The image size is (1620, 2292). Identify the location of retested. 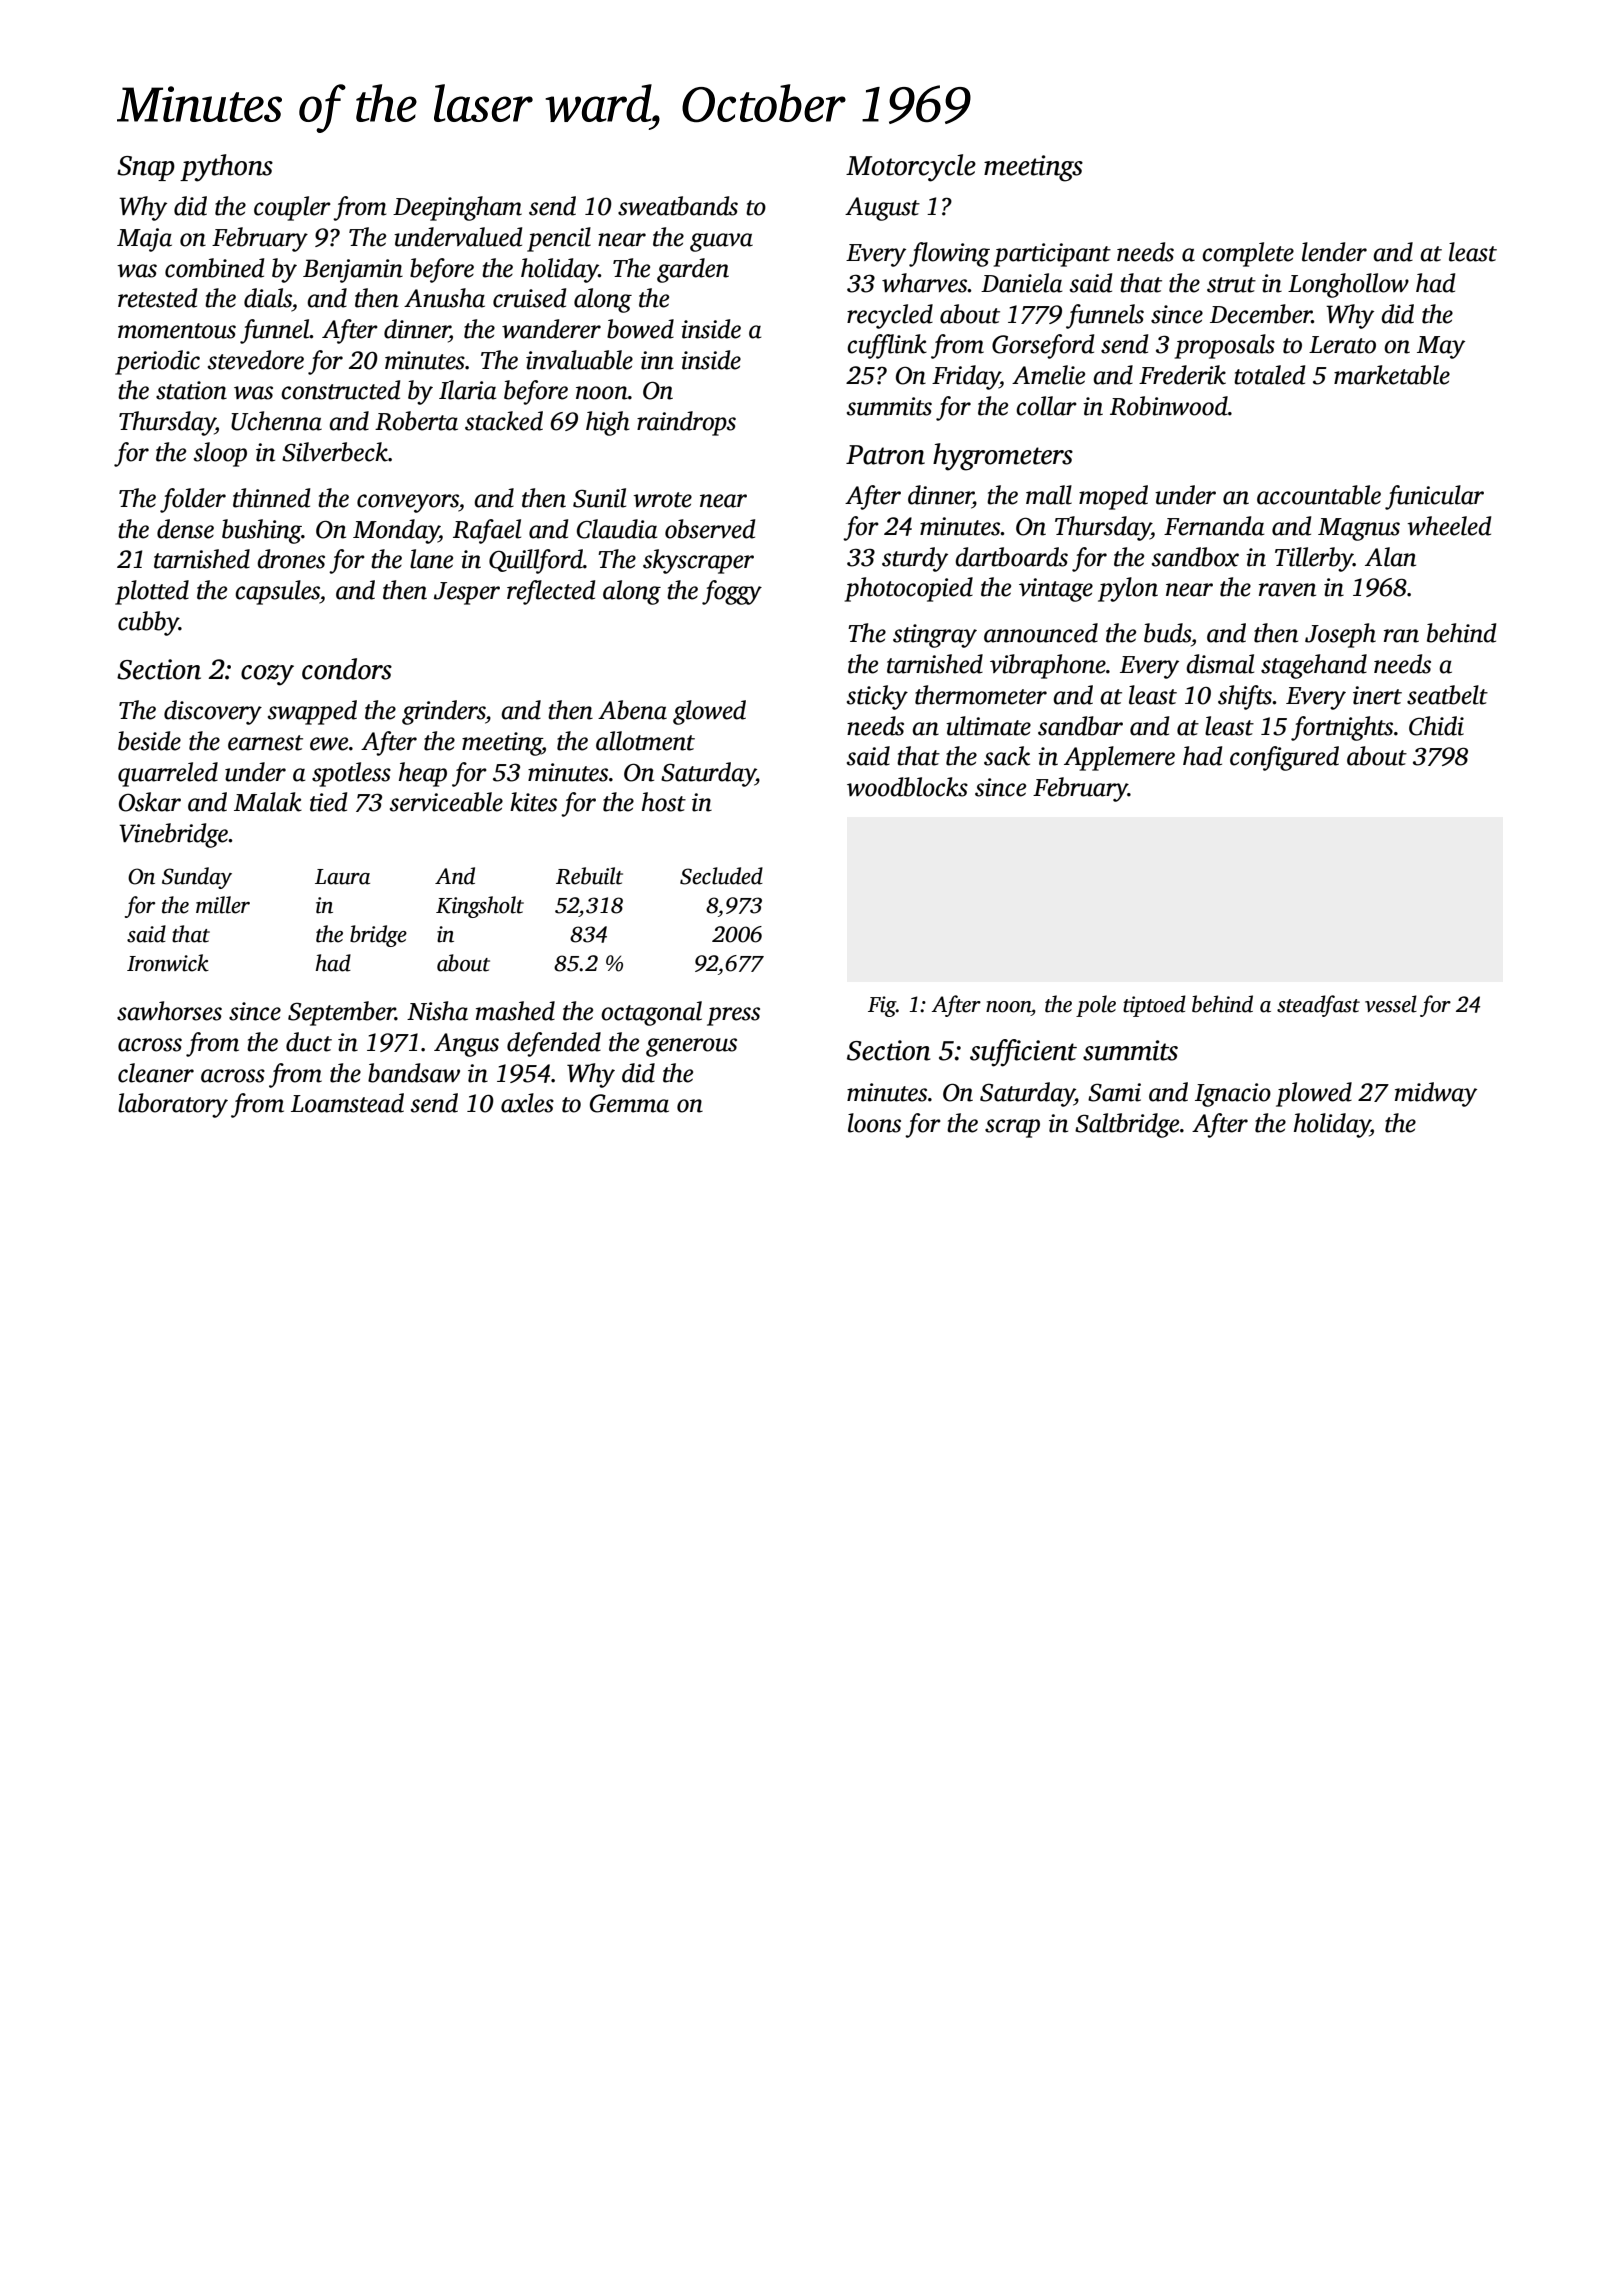
(157, 298).
